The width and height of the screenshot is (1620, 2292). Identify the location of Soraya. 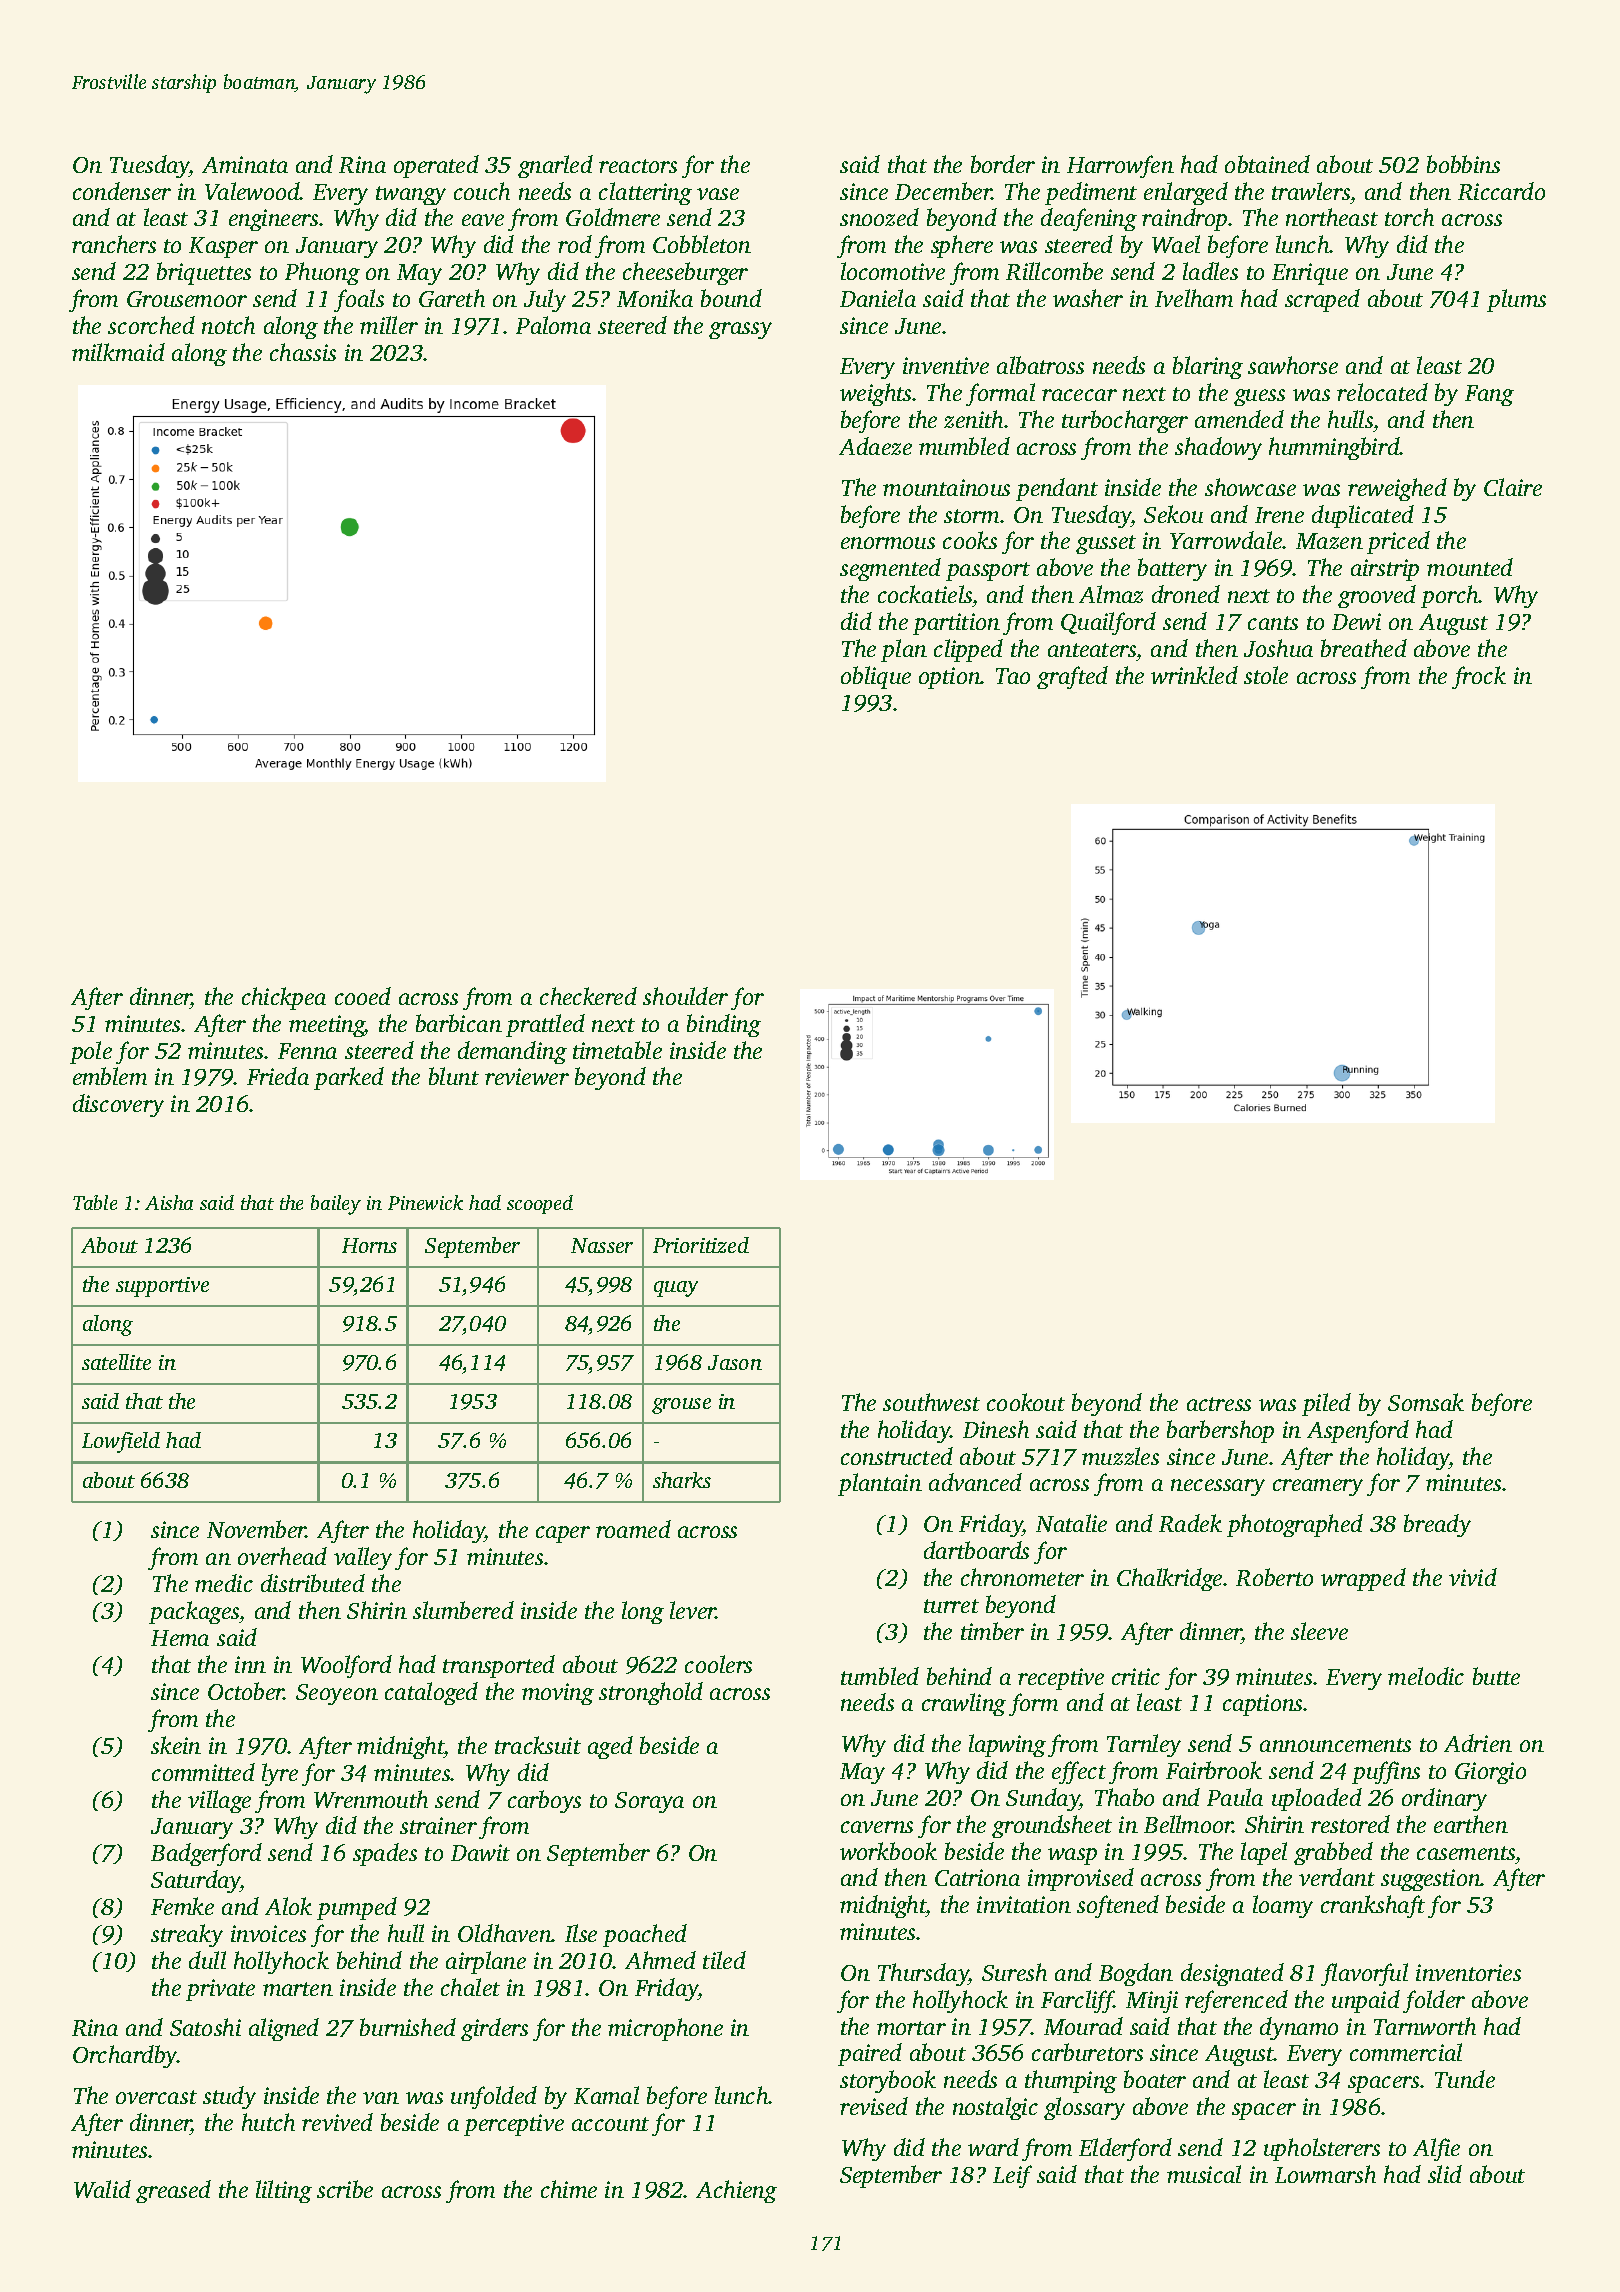
(649, 1802).
